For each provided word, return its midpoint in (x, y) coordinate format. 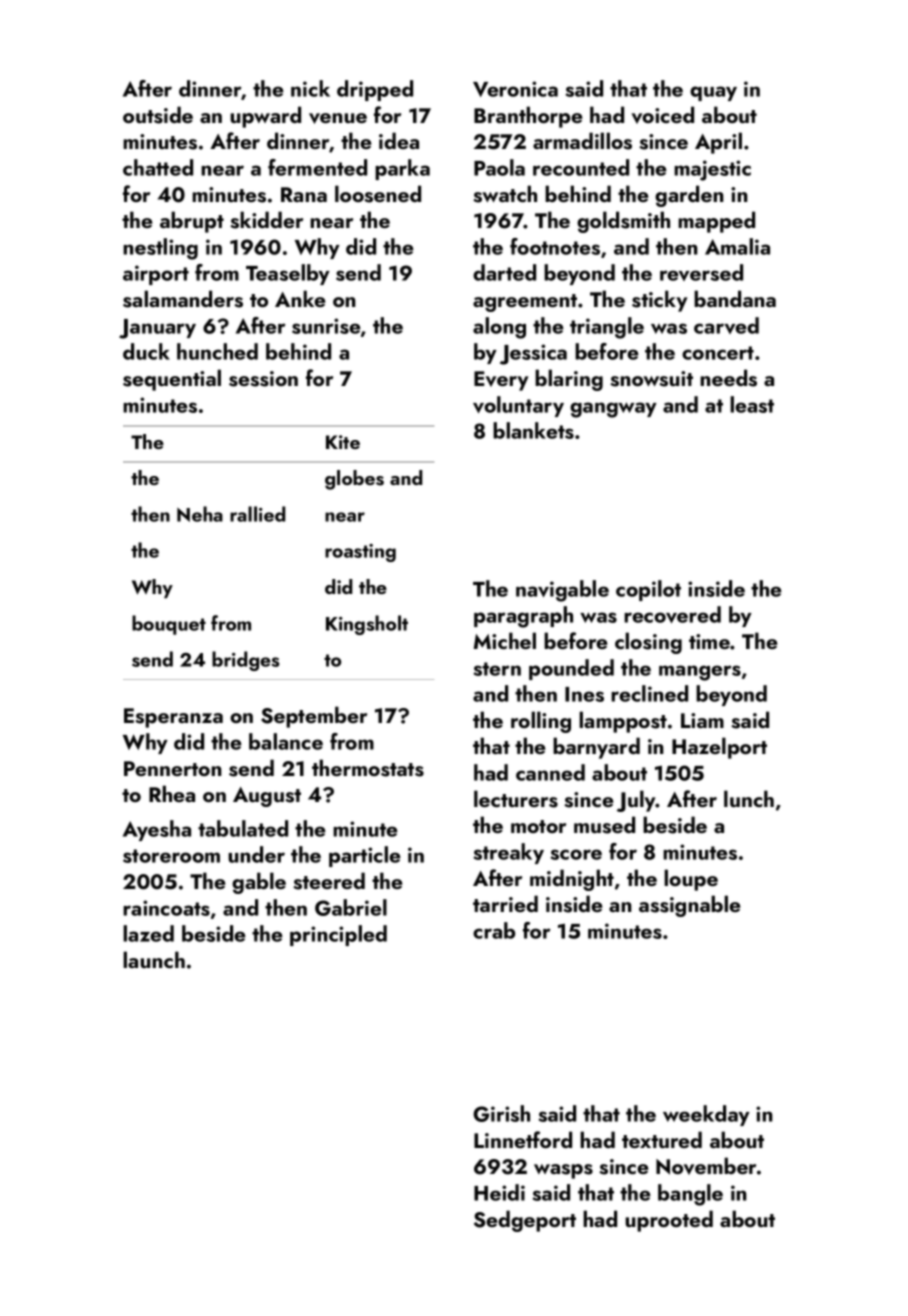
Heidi (499, 1192)
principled (338, 935)
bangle (690, 1195)
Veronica (515, 89)
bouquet (169, 625)
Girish (501, 1113)
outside (158, 115)
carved (726, 325)
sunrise (326, 326)
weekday (706, 1115)
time (709, 641)
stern (497, 669)
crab (494, 930)
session (263, 379)
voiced (663, 115)
